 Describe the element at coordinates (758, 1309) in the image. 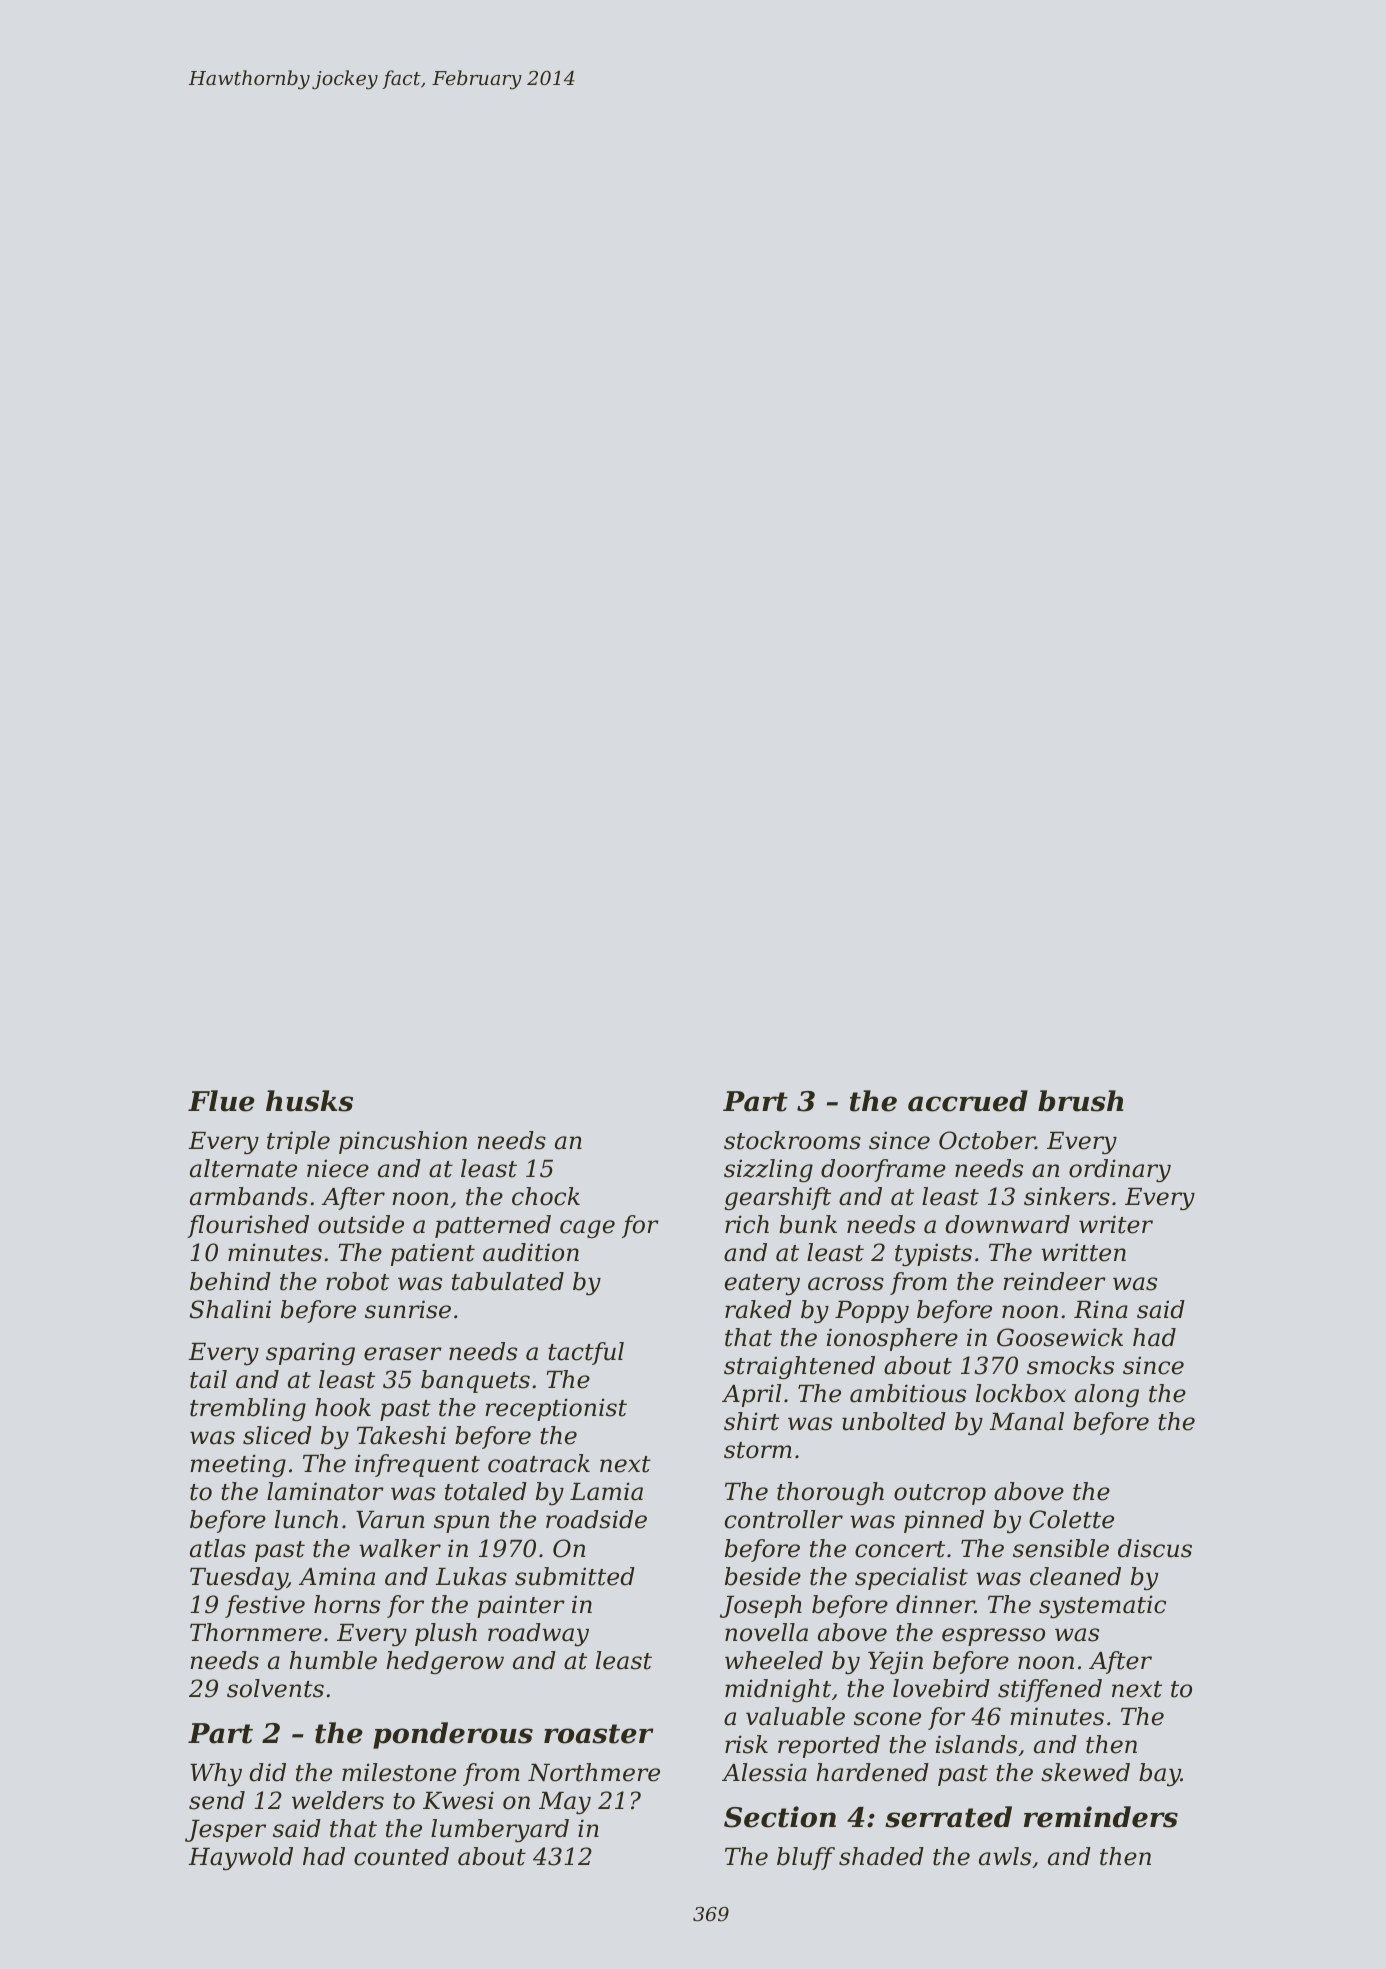

I see `raked` at that location.
